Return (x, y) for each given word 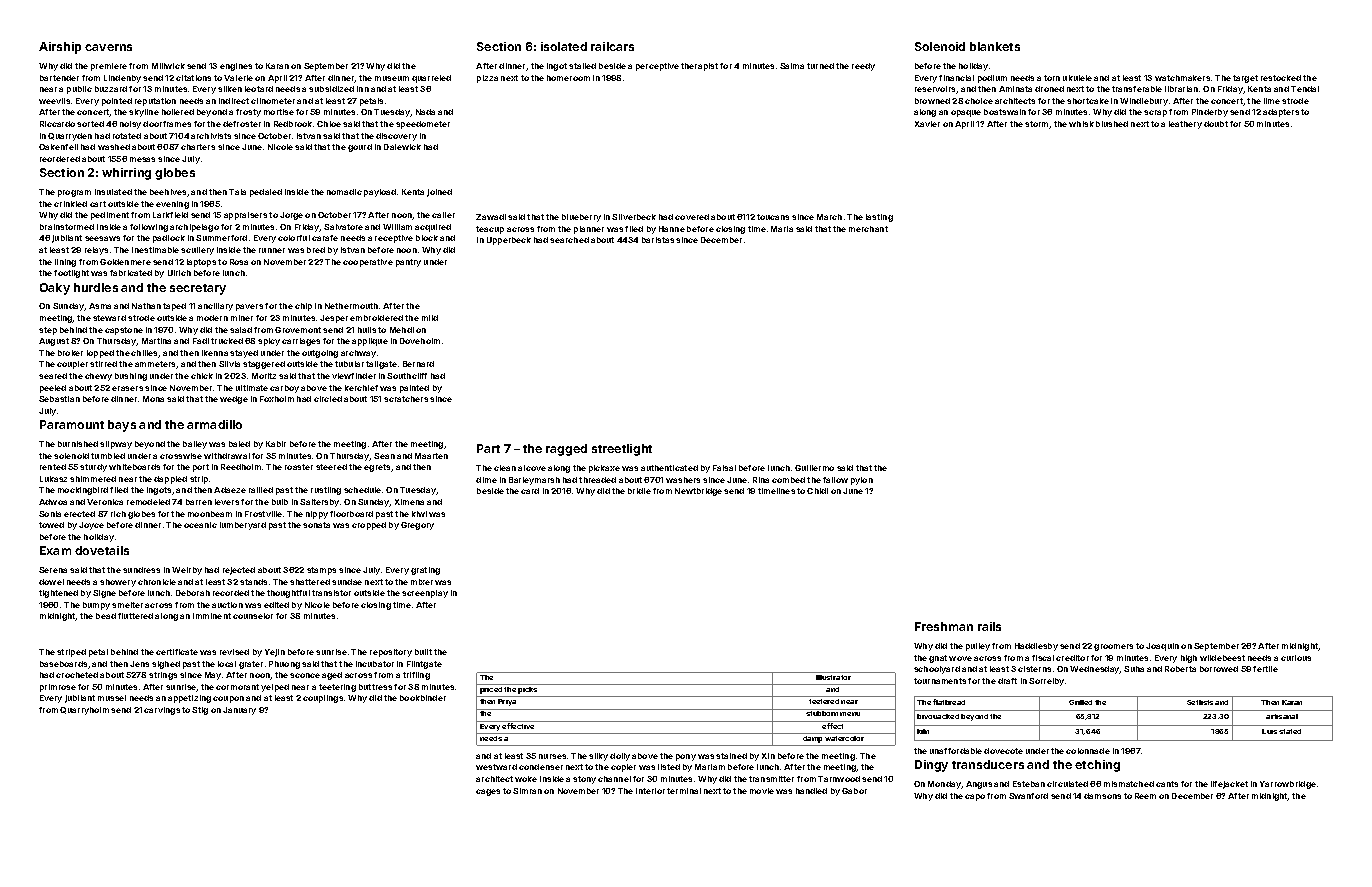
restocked (1281, 78)
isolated (564, 46)
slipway (116, 445)
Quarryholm (84, 711)
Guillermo (814, 468)
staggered (264, 365)
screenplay (425, 594)
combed (788, 480)
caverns (108, 47)
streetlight (622, 450)
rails (989, 626)
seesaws (102, 238)
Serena (53, 570)
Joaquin (1162, 647)
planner (589, 230)
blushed (1112, 124)
